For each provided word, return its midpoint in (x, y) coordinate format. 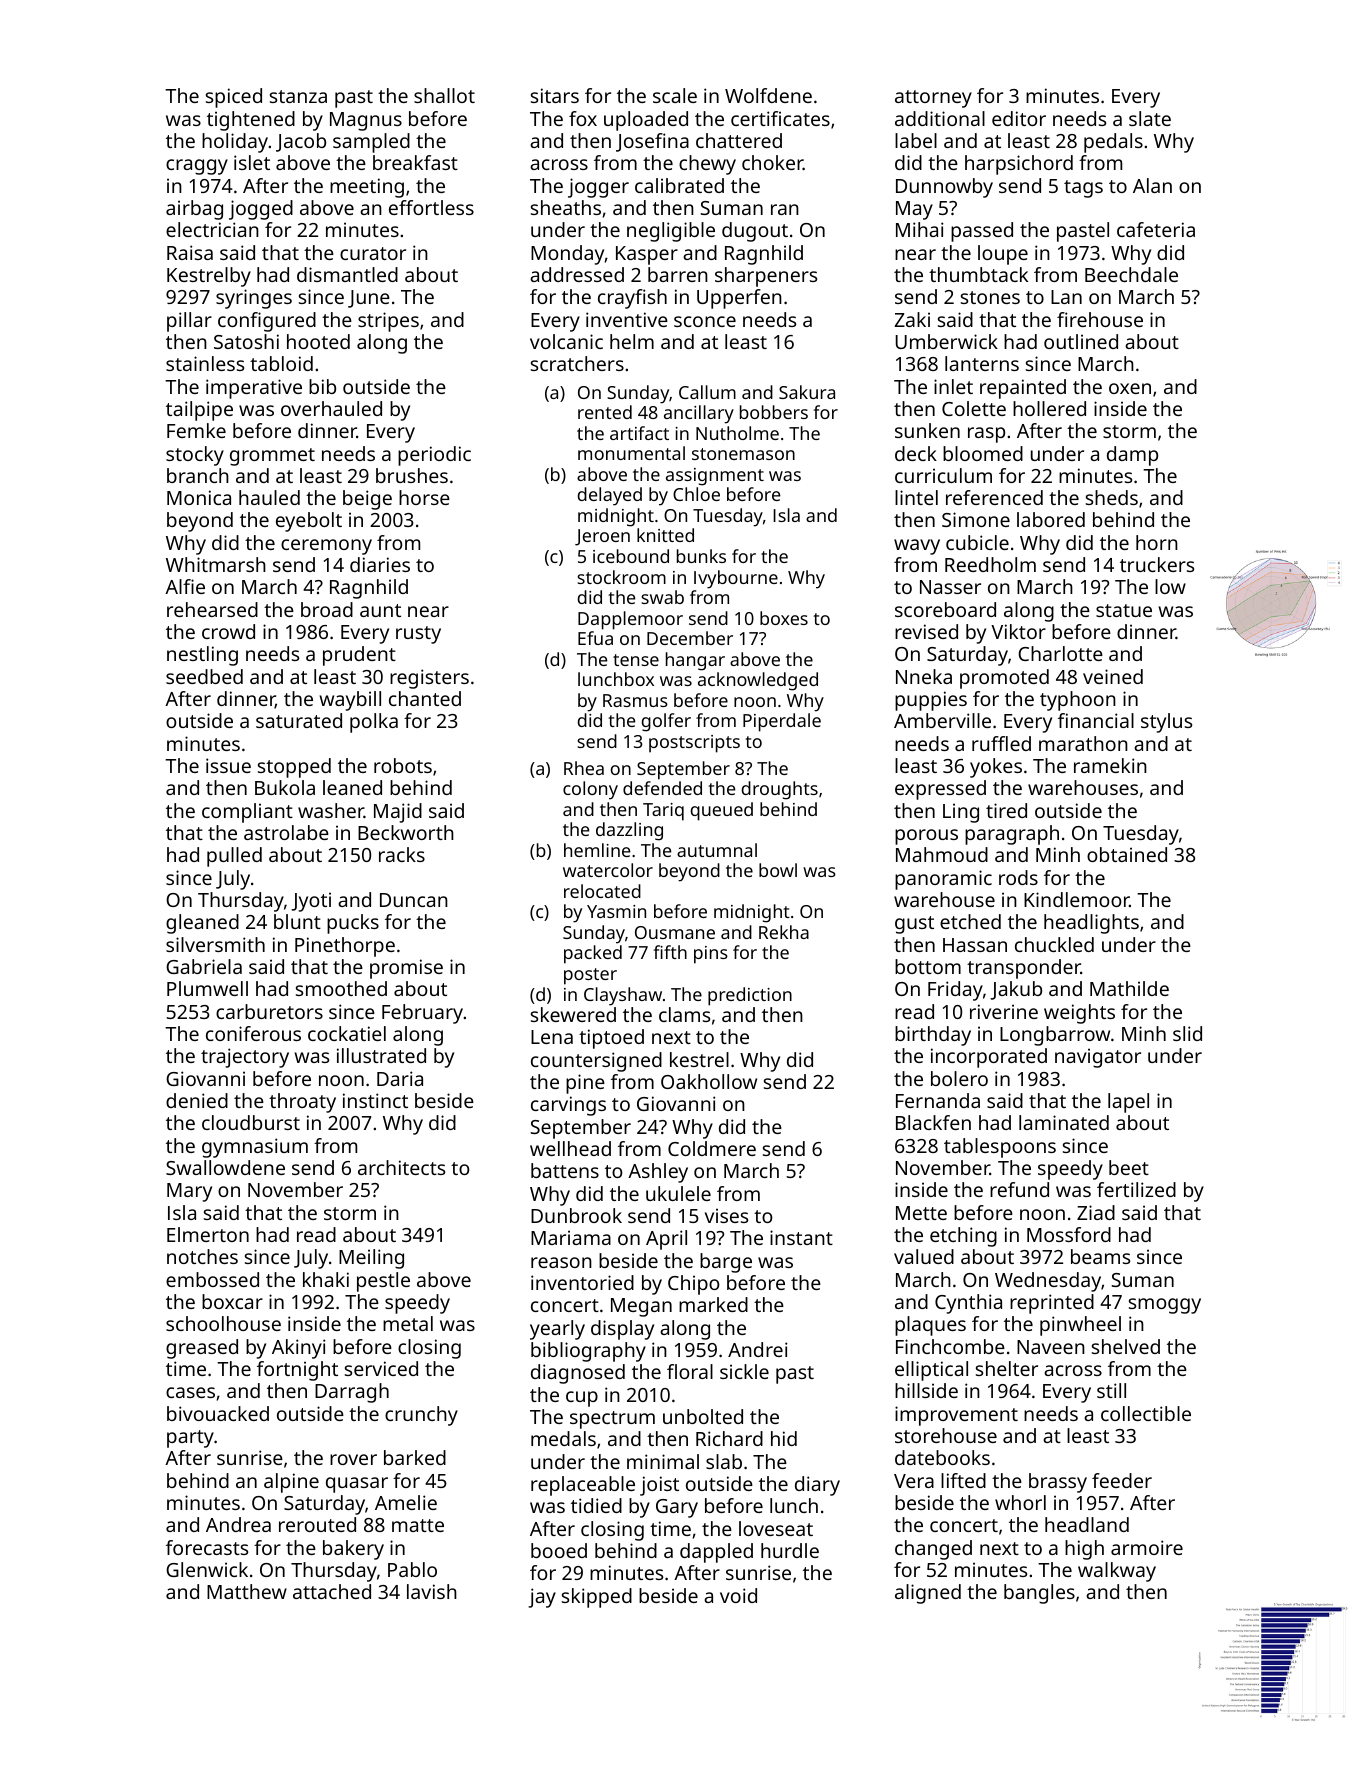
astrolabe (286, 832)
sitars (555, 95)
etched (970, 921)
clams (684, 1014)
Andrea (238, 1524)
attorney (933, 99)
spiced (234, 98)
